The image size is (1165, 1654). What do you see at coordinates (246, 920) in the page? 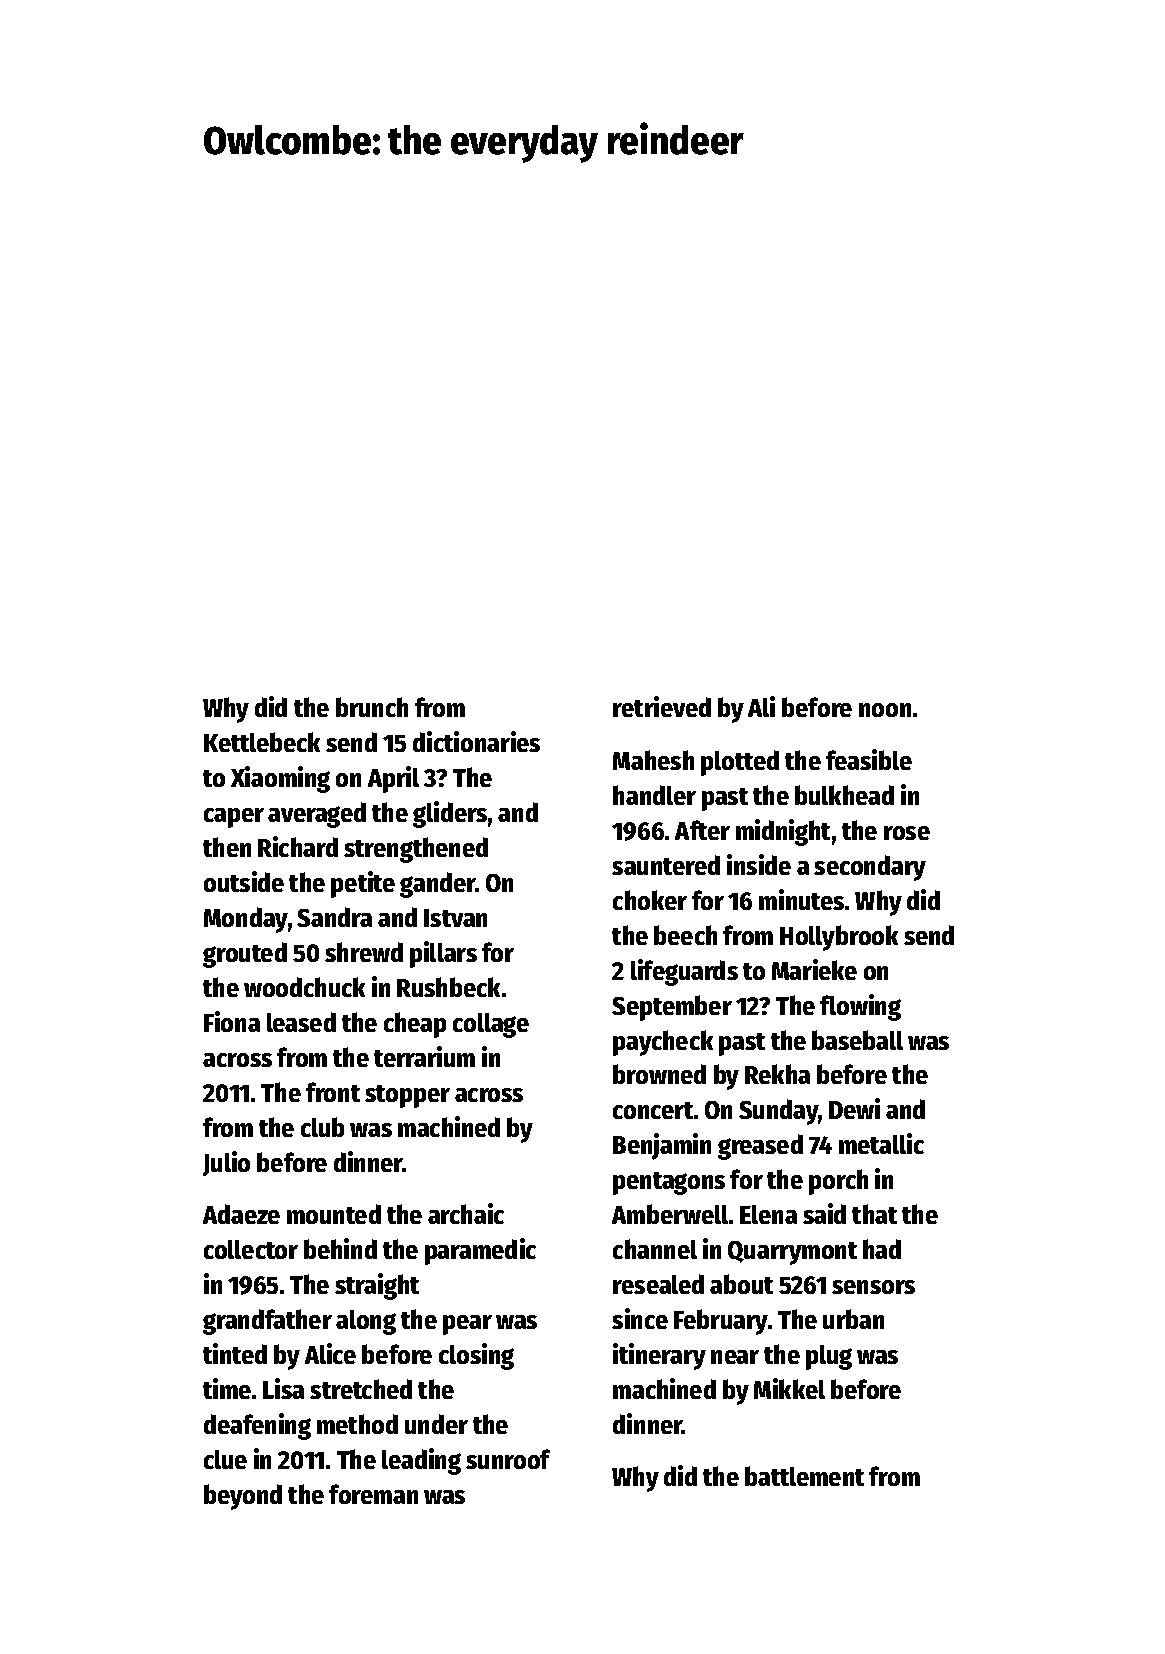
I see `Monday` at bounding box center [246, 920].
